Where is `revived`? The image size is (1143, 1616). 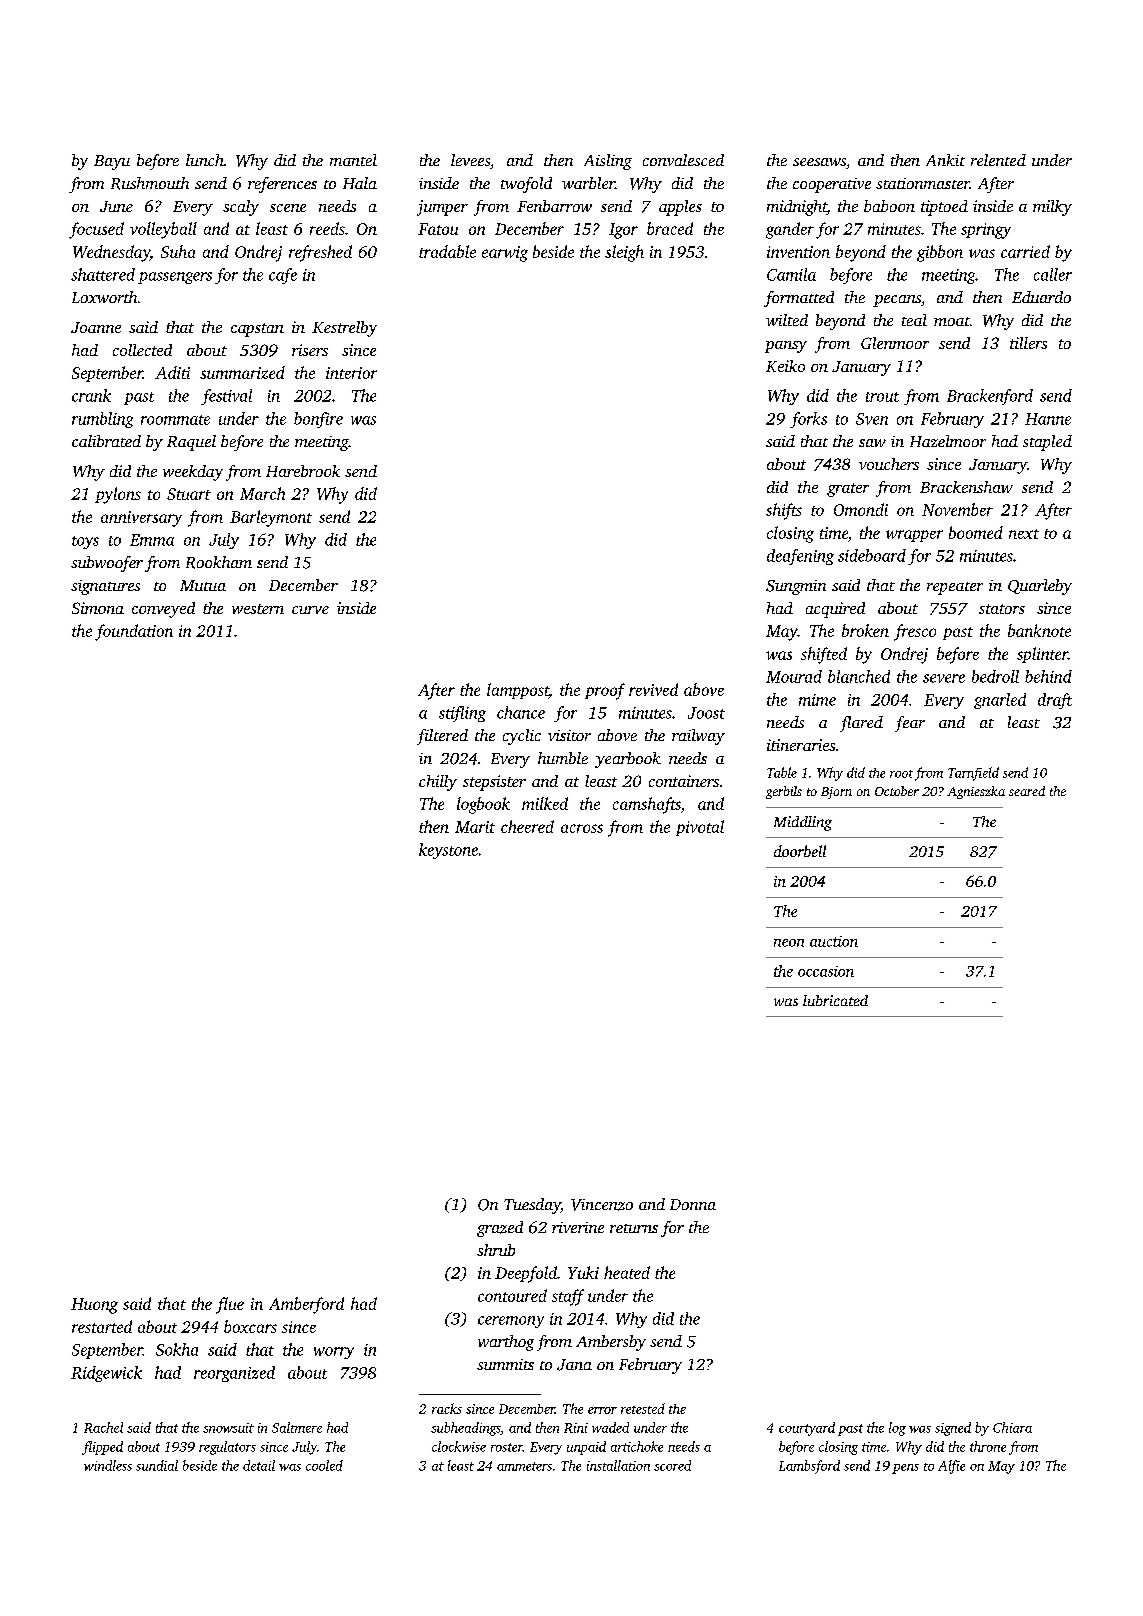
revived is located at coordinates (653, 689).
